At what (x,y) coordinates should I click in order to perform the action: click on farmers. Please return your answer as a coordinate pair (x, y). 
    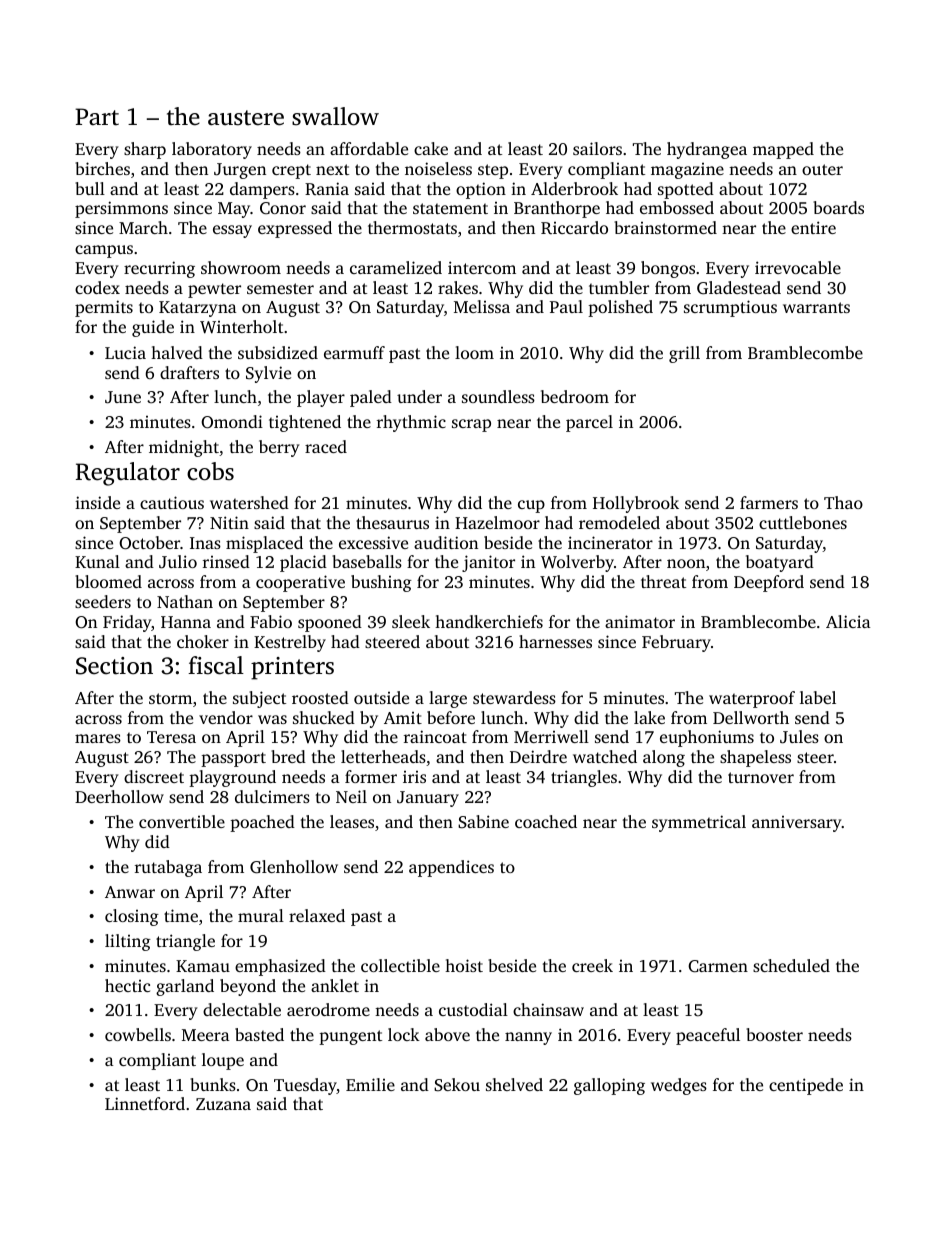
    Looking at the image, I should click on (769, 502).
